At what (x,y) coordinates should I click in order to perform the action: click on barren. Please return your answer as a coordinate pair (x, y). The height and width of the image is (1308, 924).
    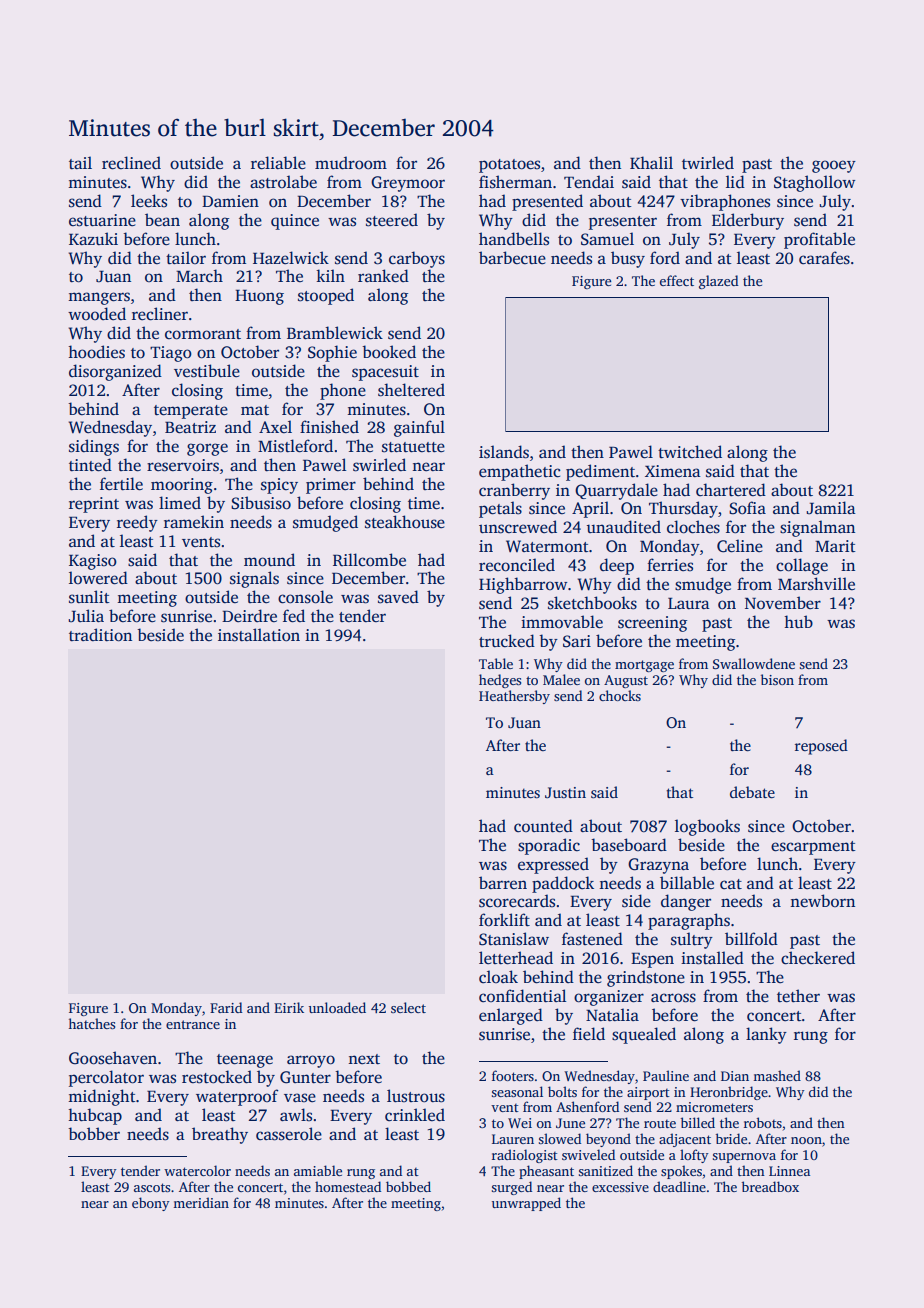
    Looking at the image, I should click on (503, 882).
